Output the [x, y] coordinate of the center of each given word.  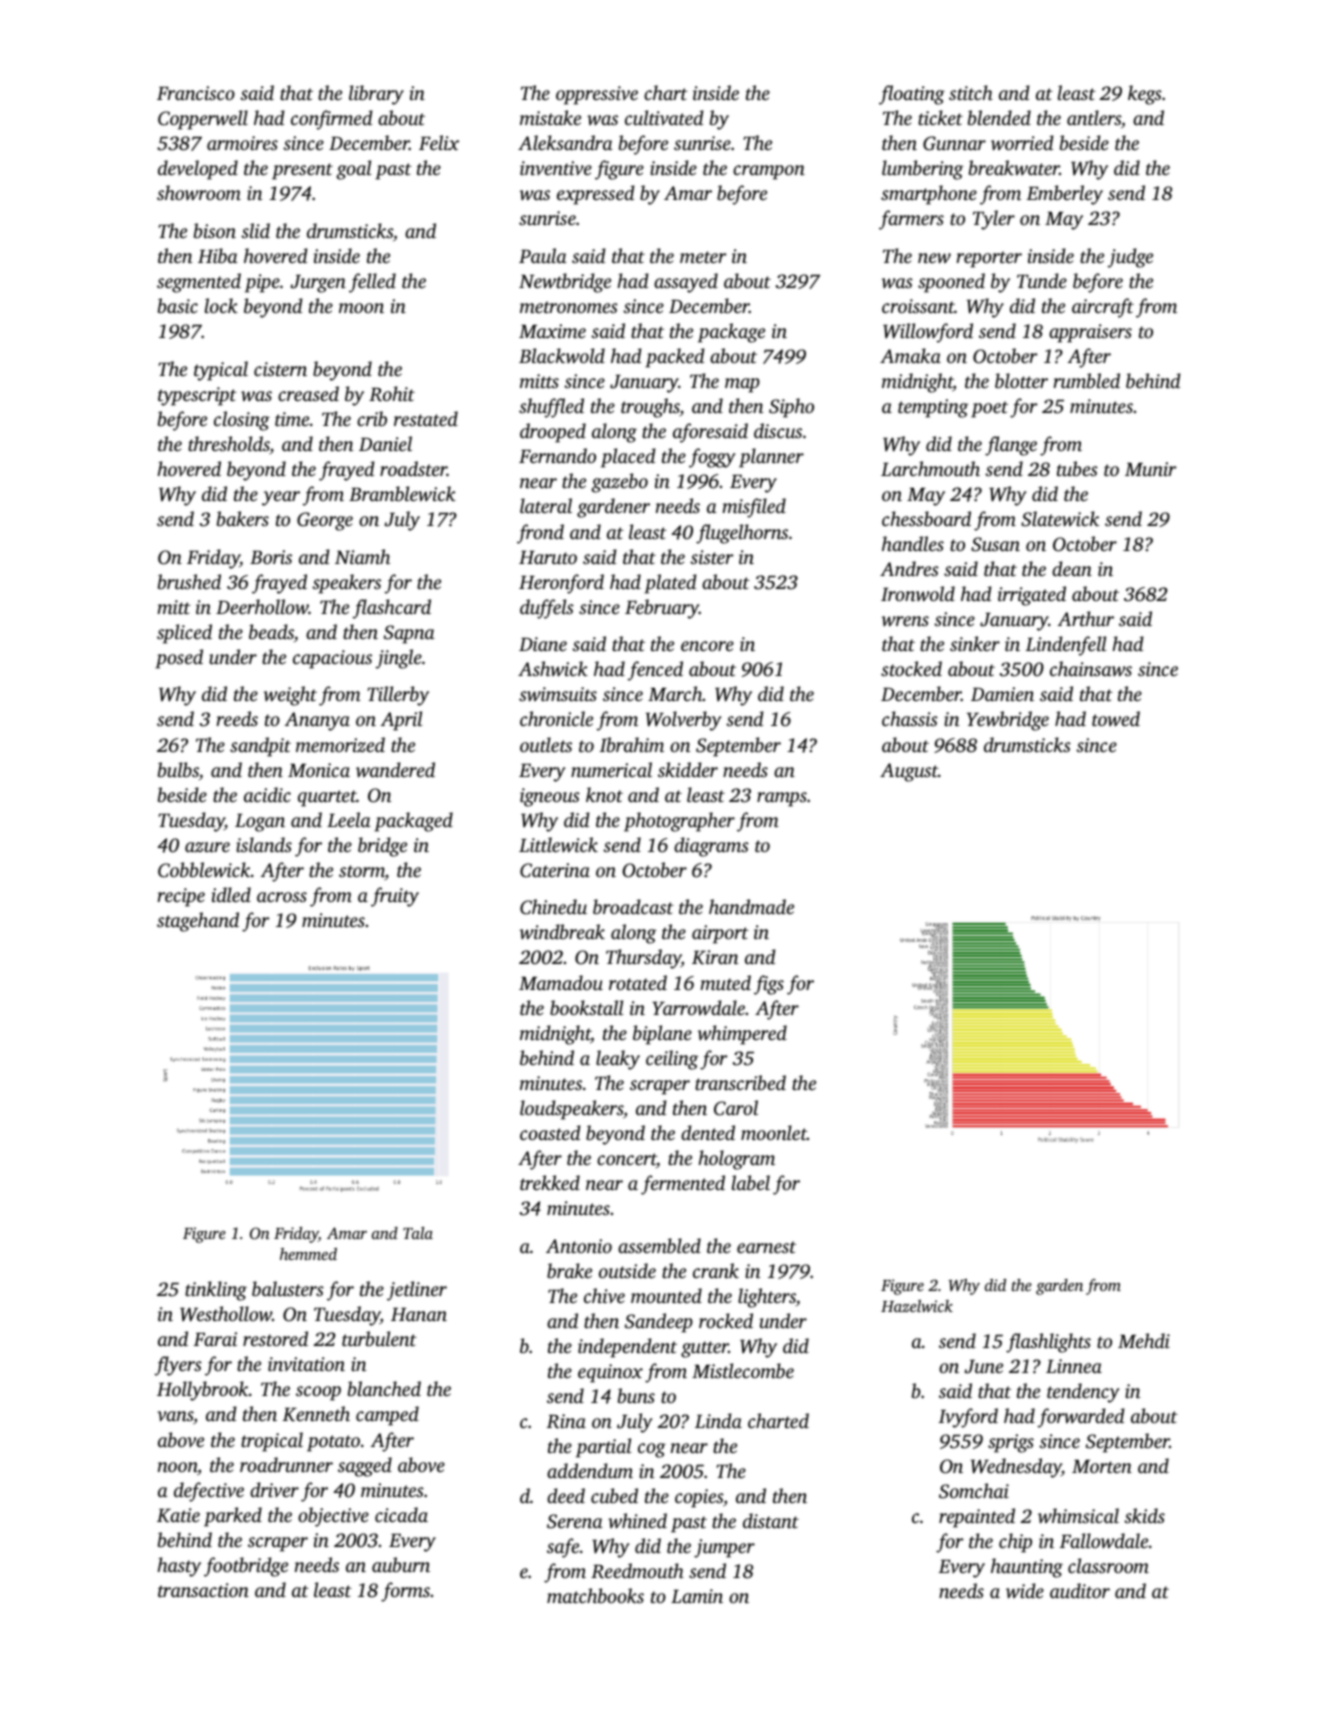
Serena [575, 1521]
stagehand [198, 922]
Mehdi [1144, 1340]
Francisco [196, 93]
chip [1015, 1543]
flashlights [1048, 1343]
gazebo [619, 483]
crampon [769, 172]
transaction [203, 1590]
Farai [215, 1339]
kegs [1145, 95]
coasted [550, 1132]
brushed [189, 581]
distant [771, 1520]
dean [1072, 568]
